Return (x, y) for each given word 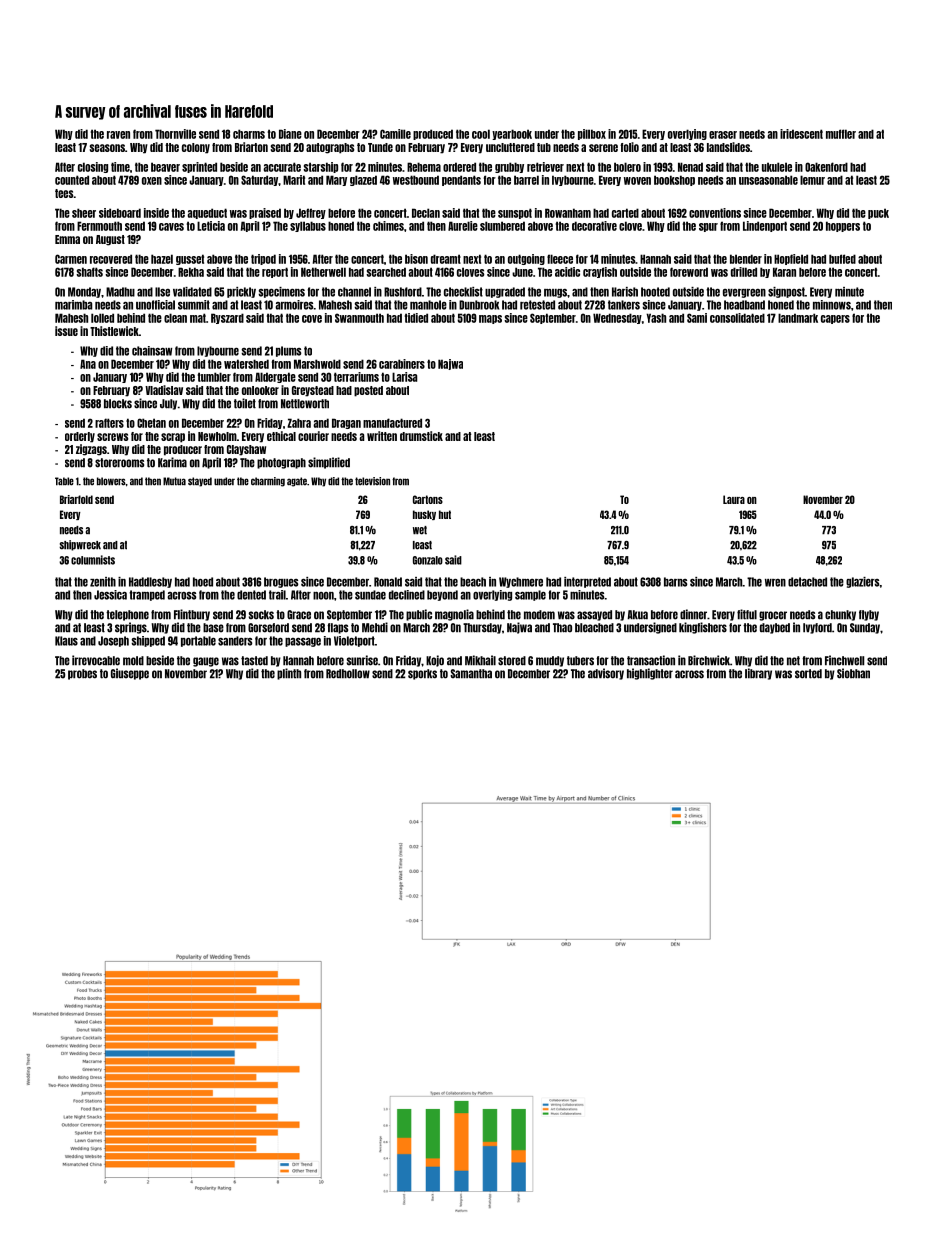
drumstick (421, 436)
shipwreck (80, 545)
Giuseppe (130, 674)
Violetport (354, 641)
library (758, 674)
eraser (723, 135)
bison (416, 259)
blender (746, 259)
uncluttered (510, 147)
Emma (67, 239)
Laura (734, 499)
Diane (290, 134)
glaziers (862, 582)
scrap (173, 438)
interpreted (587, 582)
